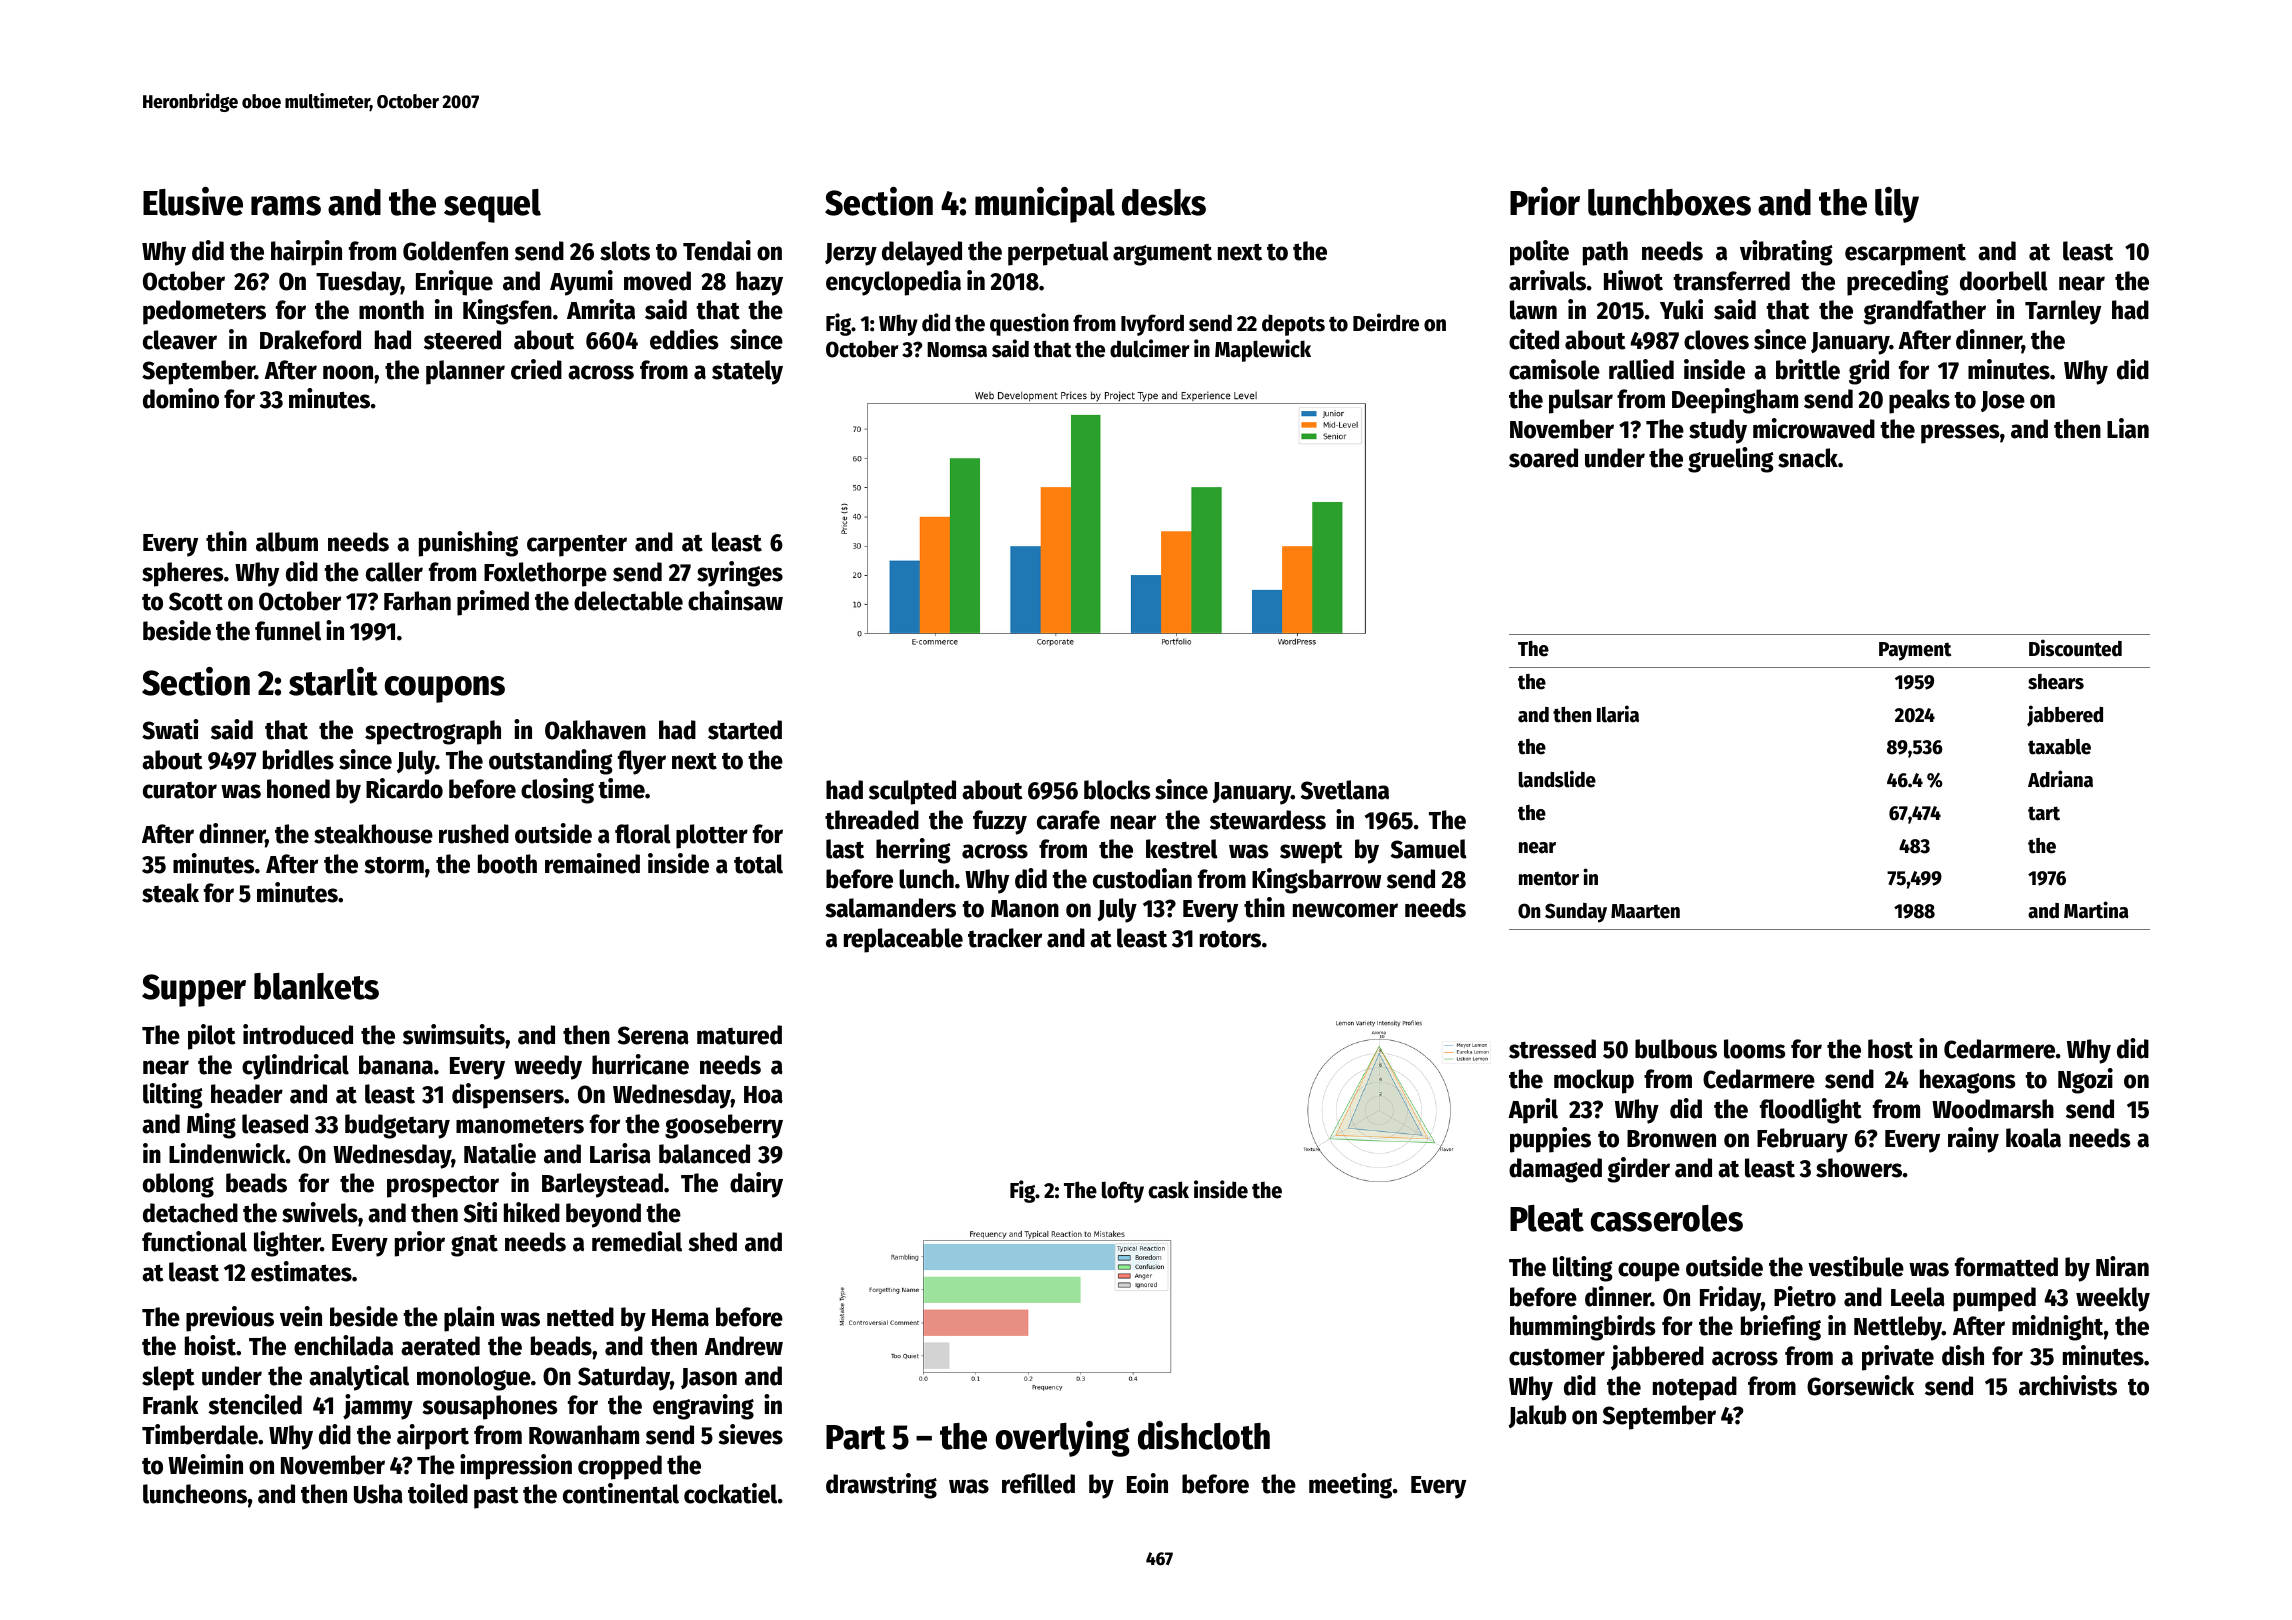 The image size is (2292, 1620). What do you see at coordinates (601, 309) in the screenshot?
I see `Amrita` at bounding box center [601, 309].
